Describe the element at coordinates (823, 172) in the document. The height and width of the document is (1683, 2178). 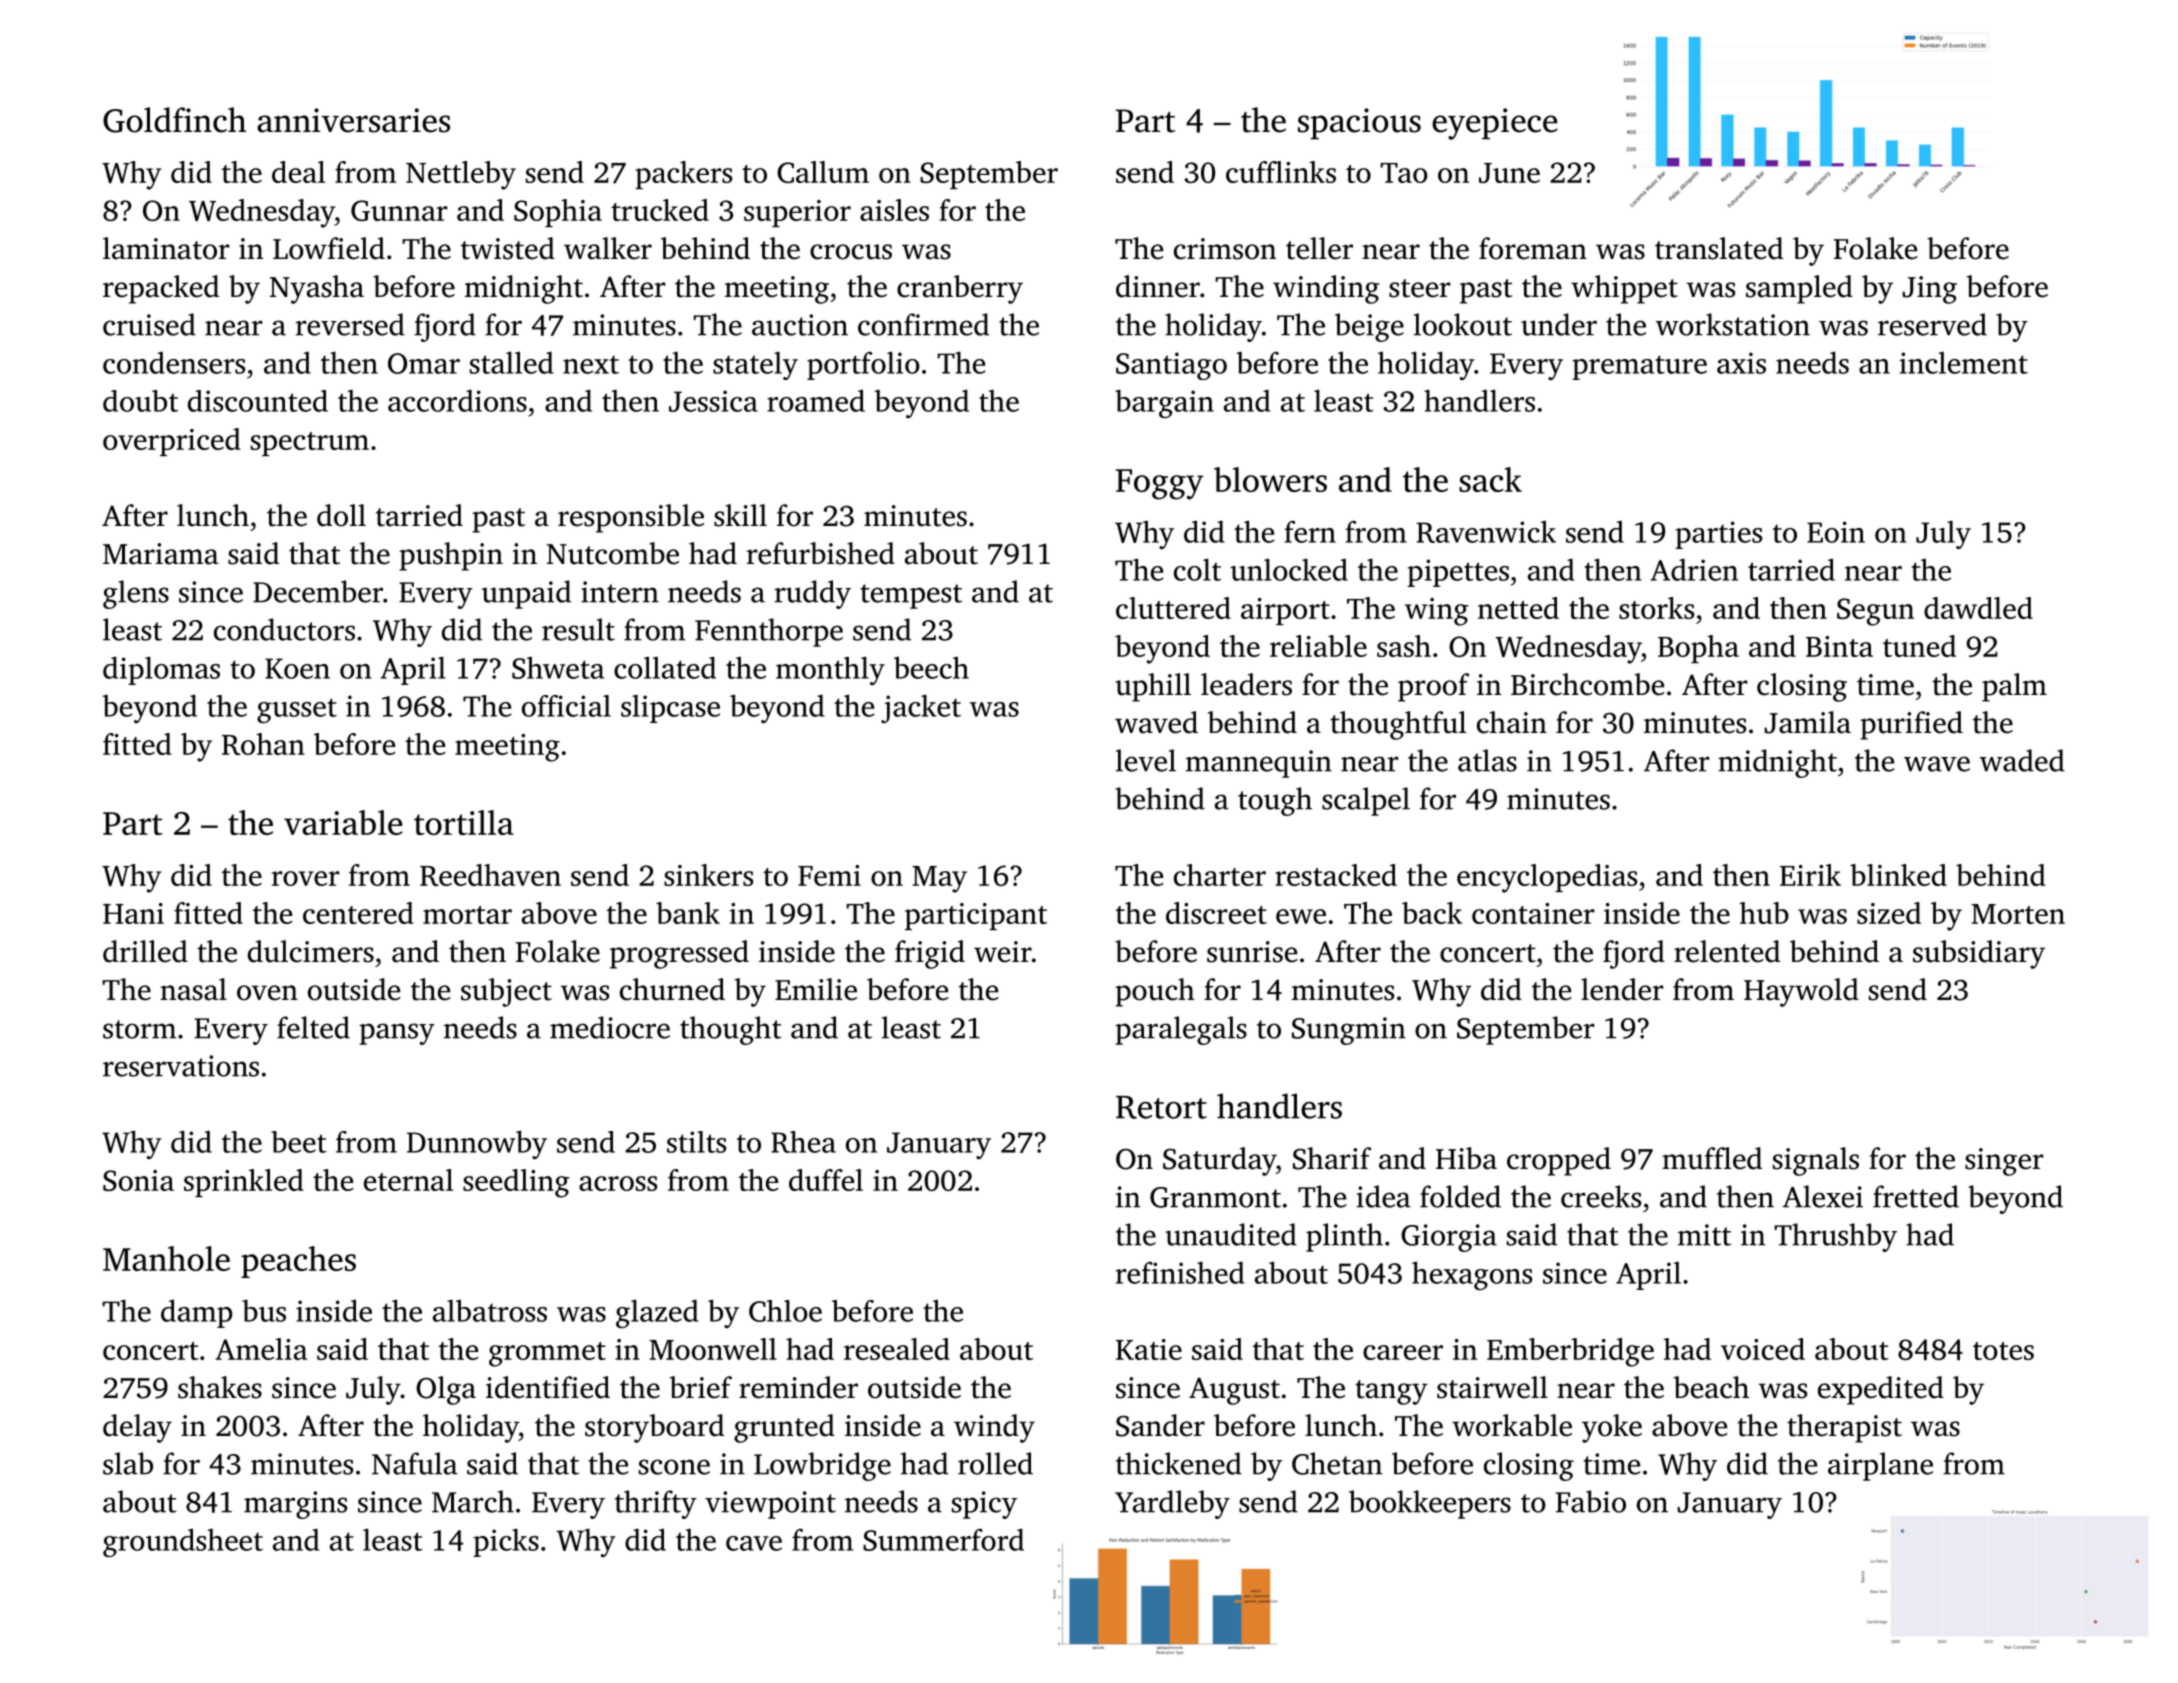
I see `Callum` at that location.
